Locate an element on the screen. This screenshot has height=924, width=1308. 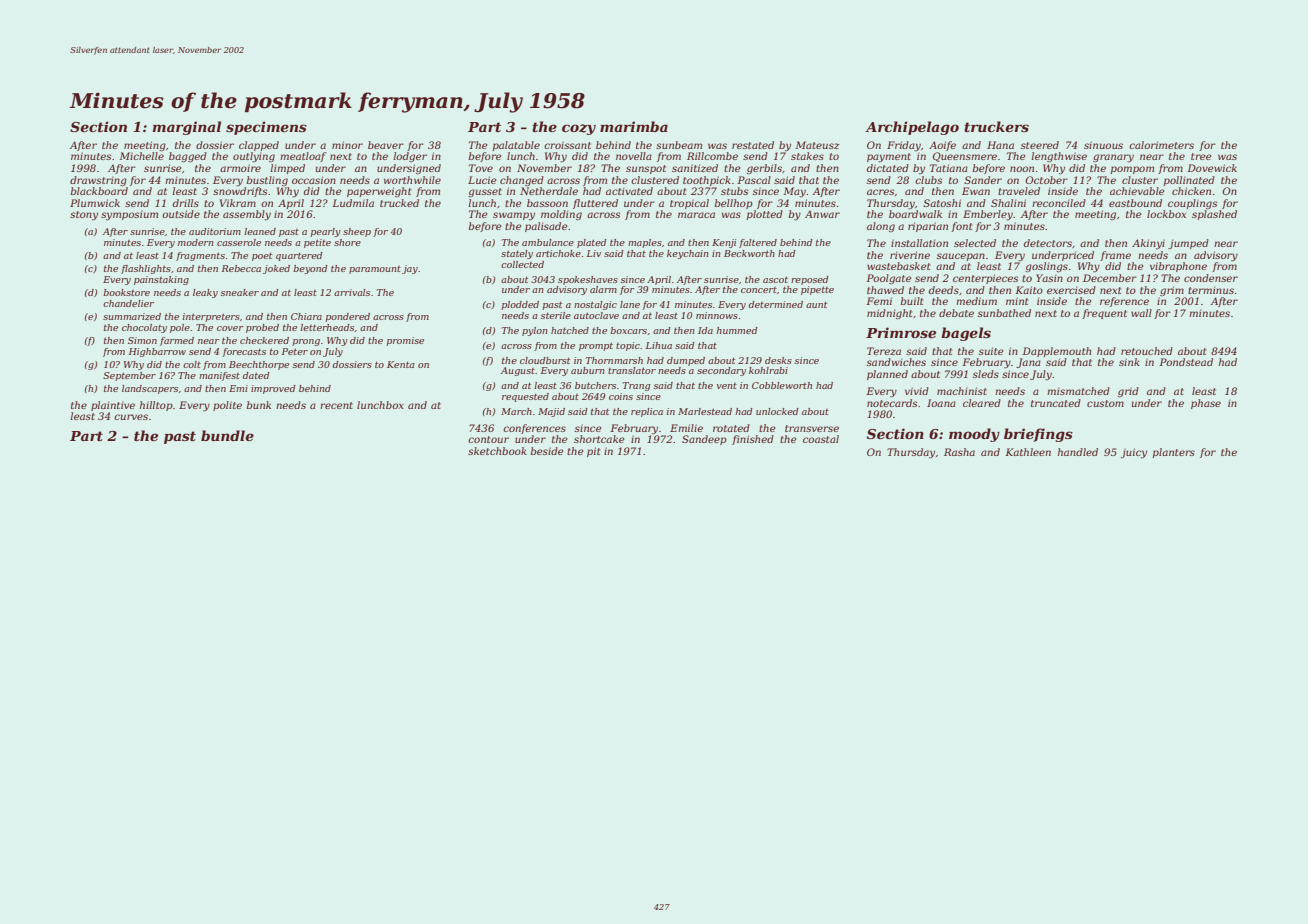
flashlights is located at coordinates (146, 269).
